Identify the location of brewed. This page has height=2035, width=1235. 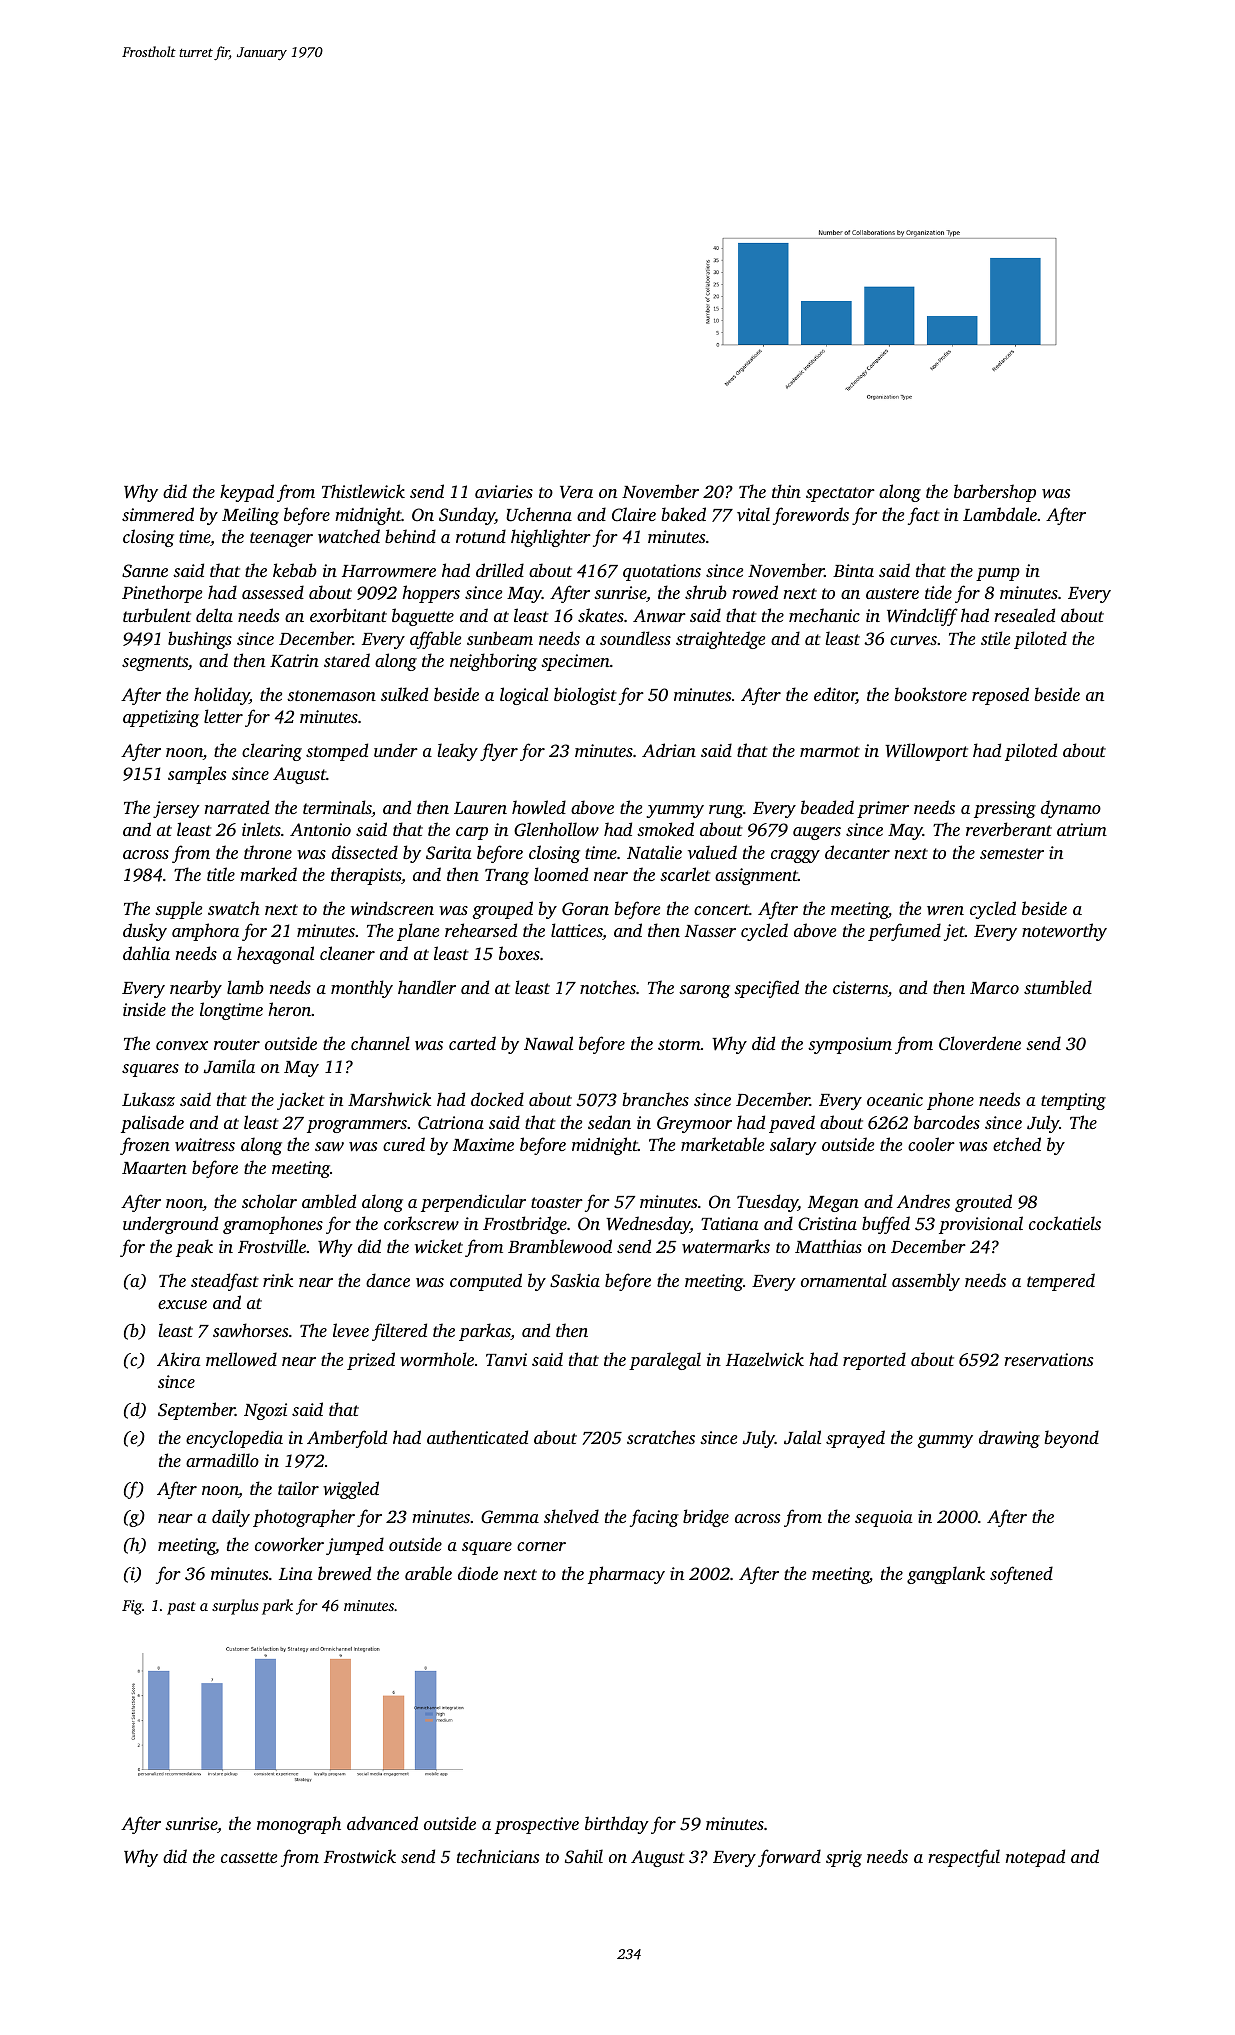
(344, 1573).
